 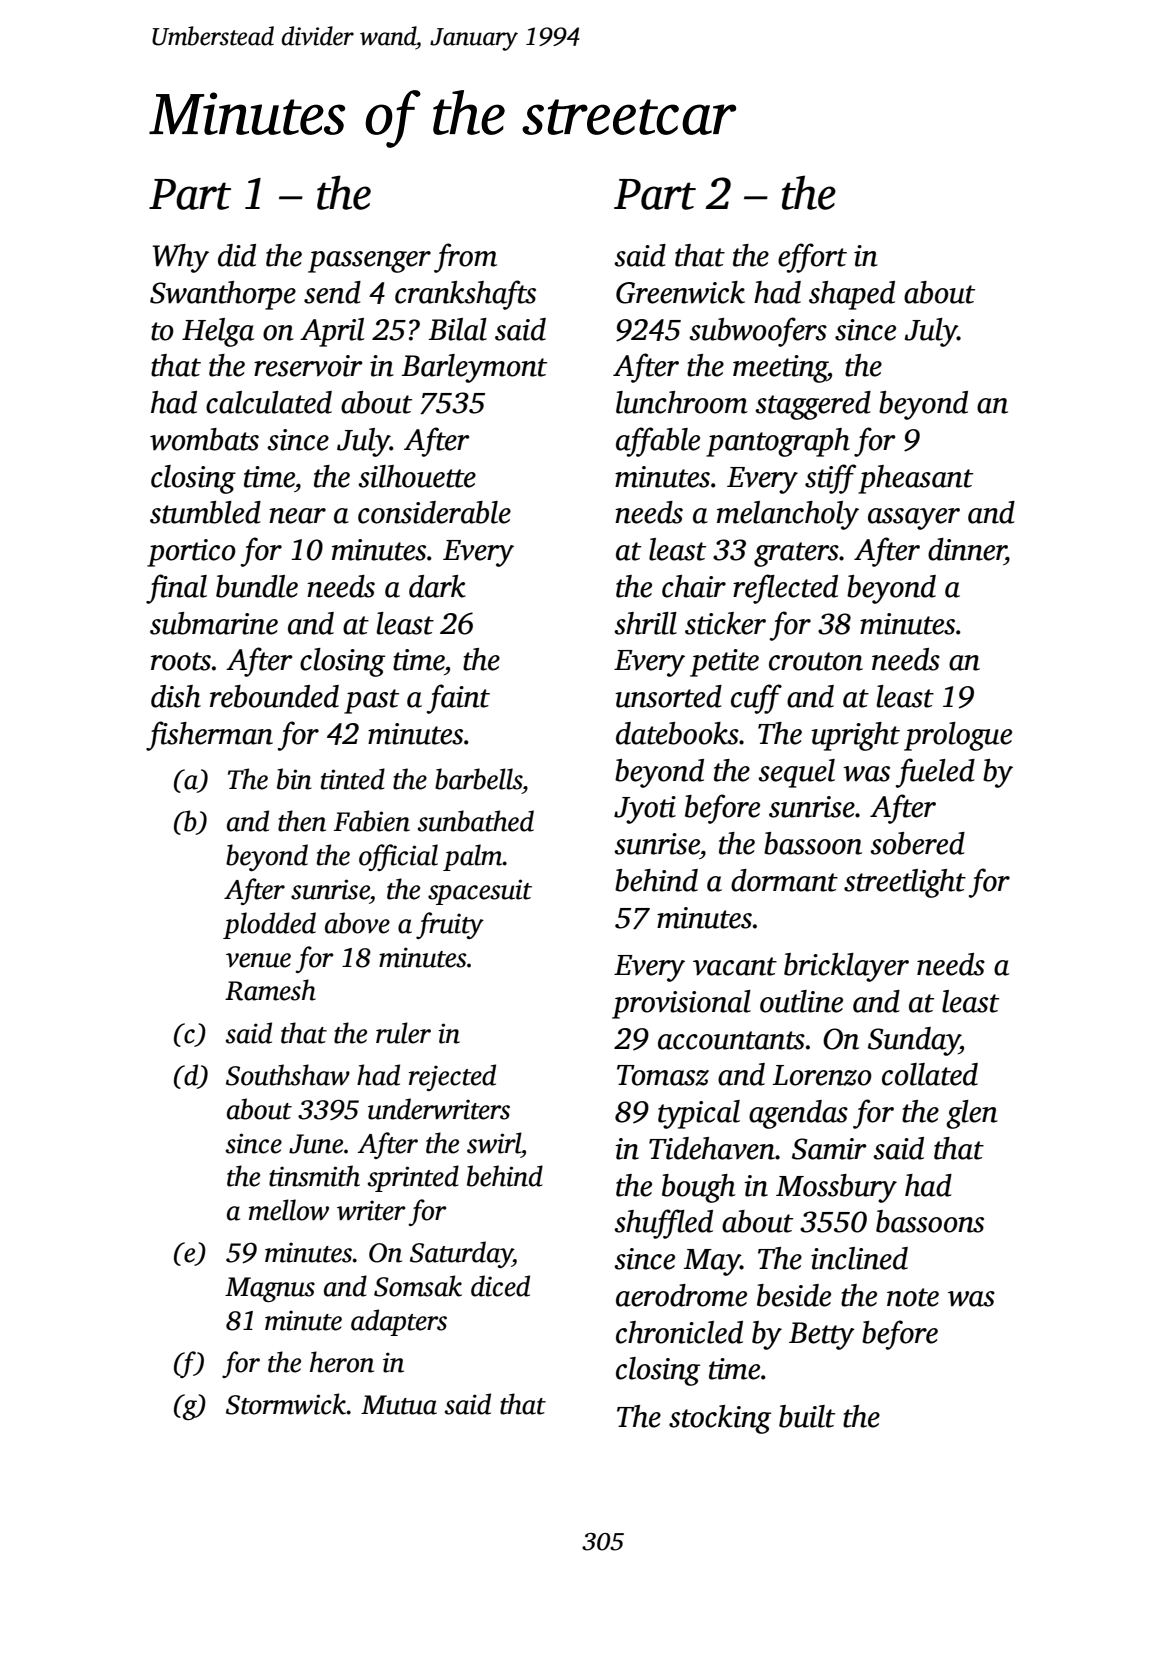 I want to click on chair, so click(x=694, y=586).
